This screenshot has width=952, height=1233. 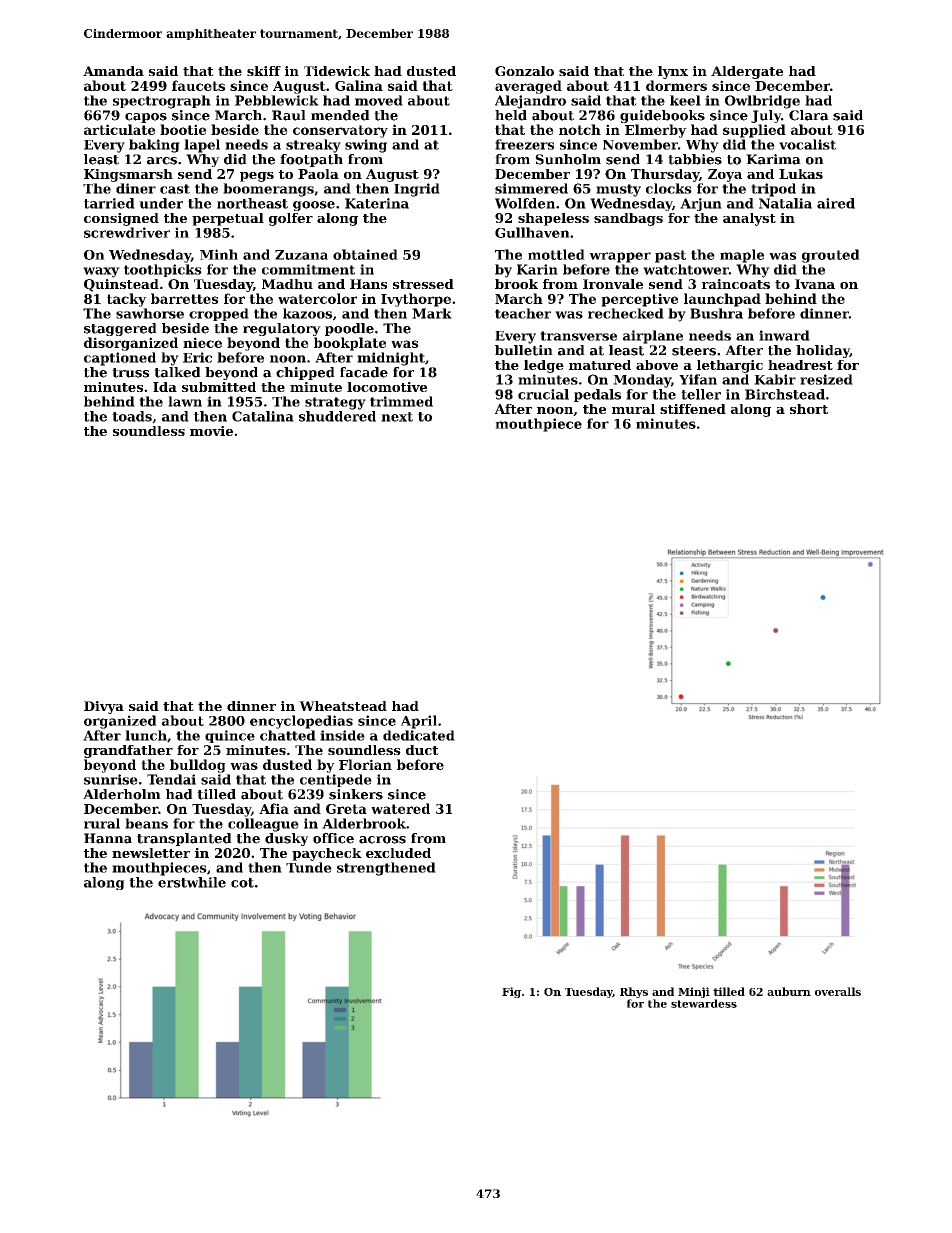 What do you see at coordinates (211, 431) in the screenshot?
I see `movie` at bounding box center [211, 431].
